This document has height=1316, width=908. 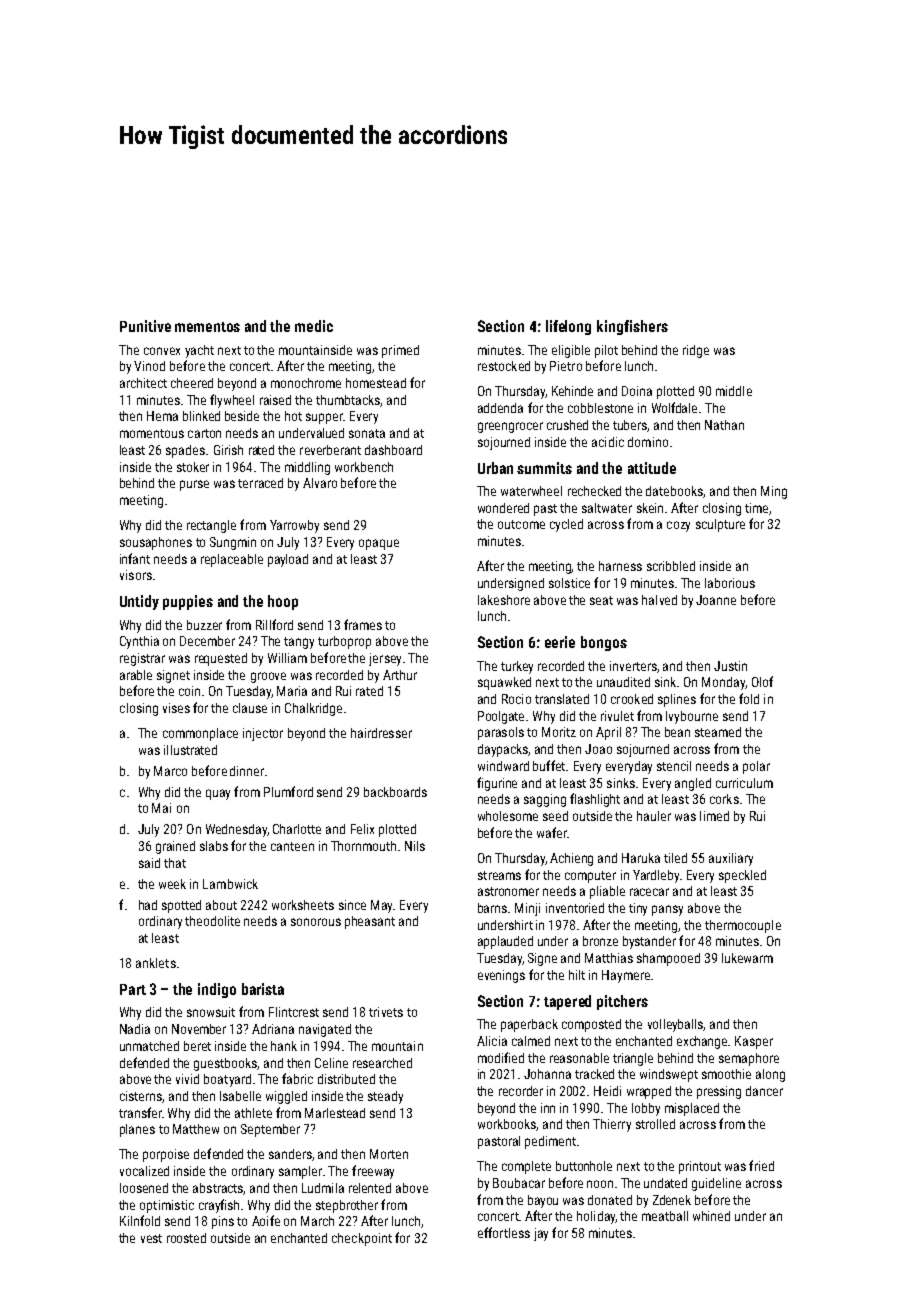 What do you see at coordinates (287, 658) in the document?
I see `William` at bounding box center [287, 658].
